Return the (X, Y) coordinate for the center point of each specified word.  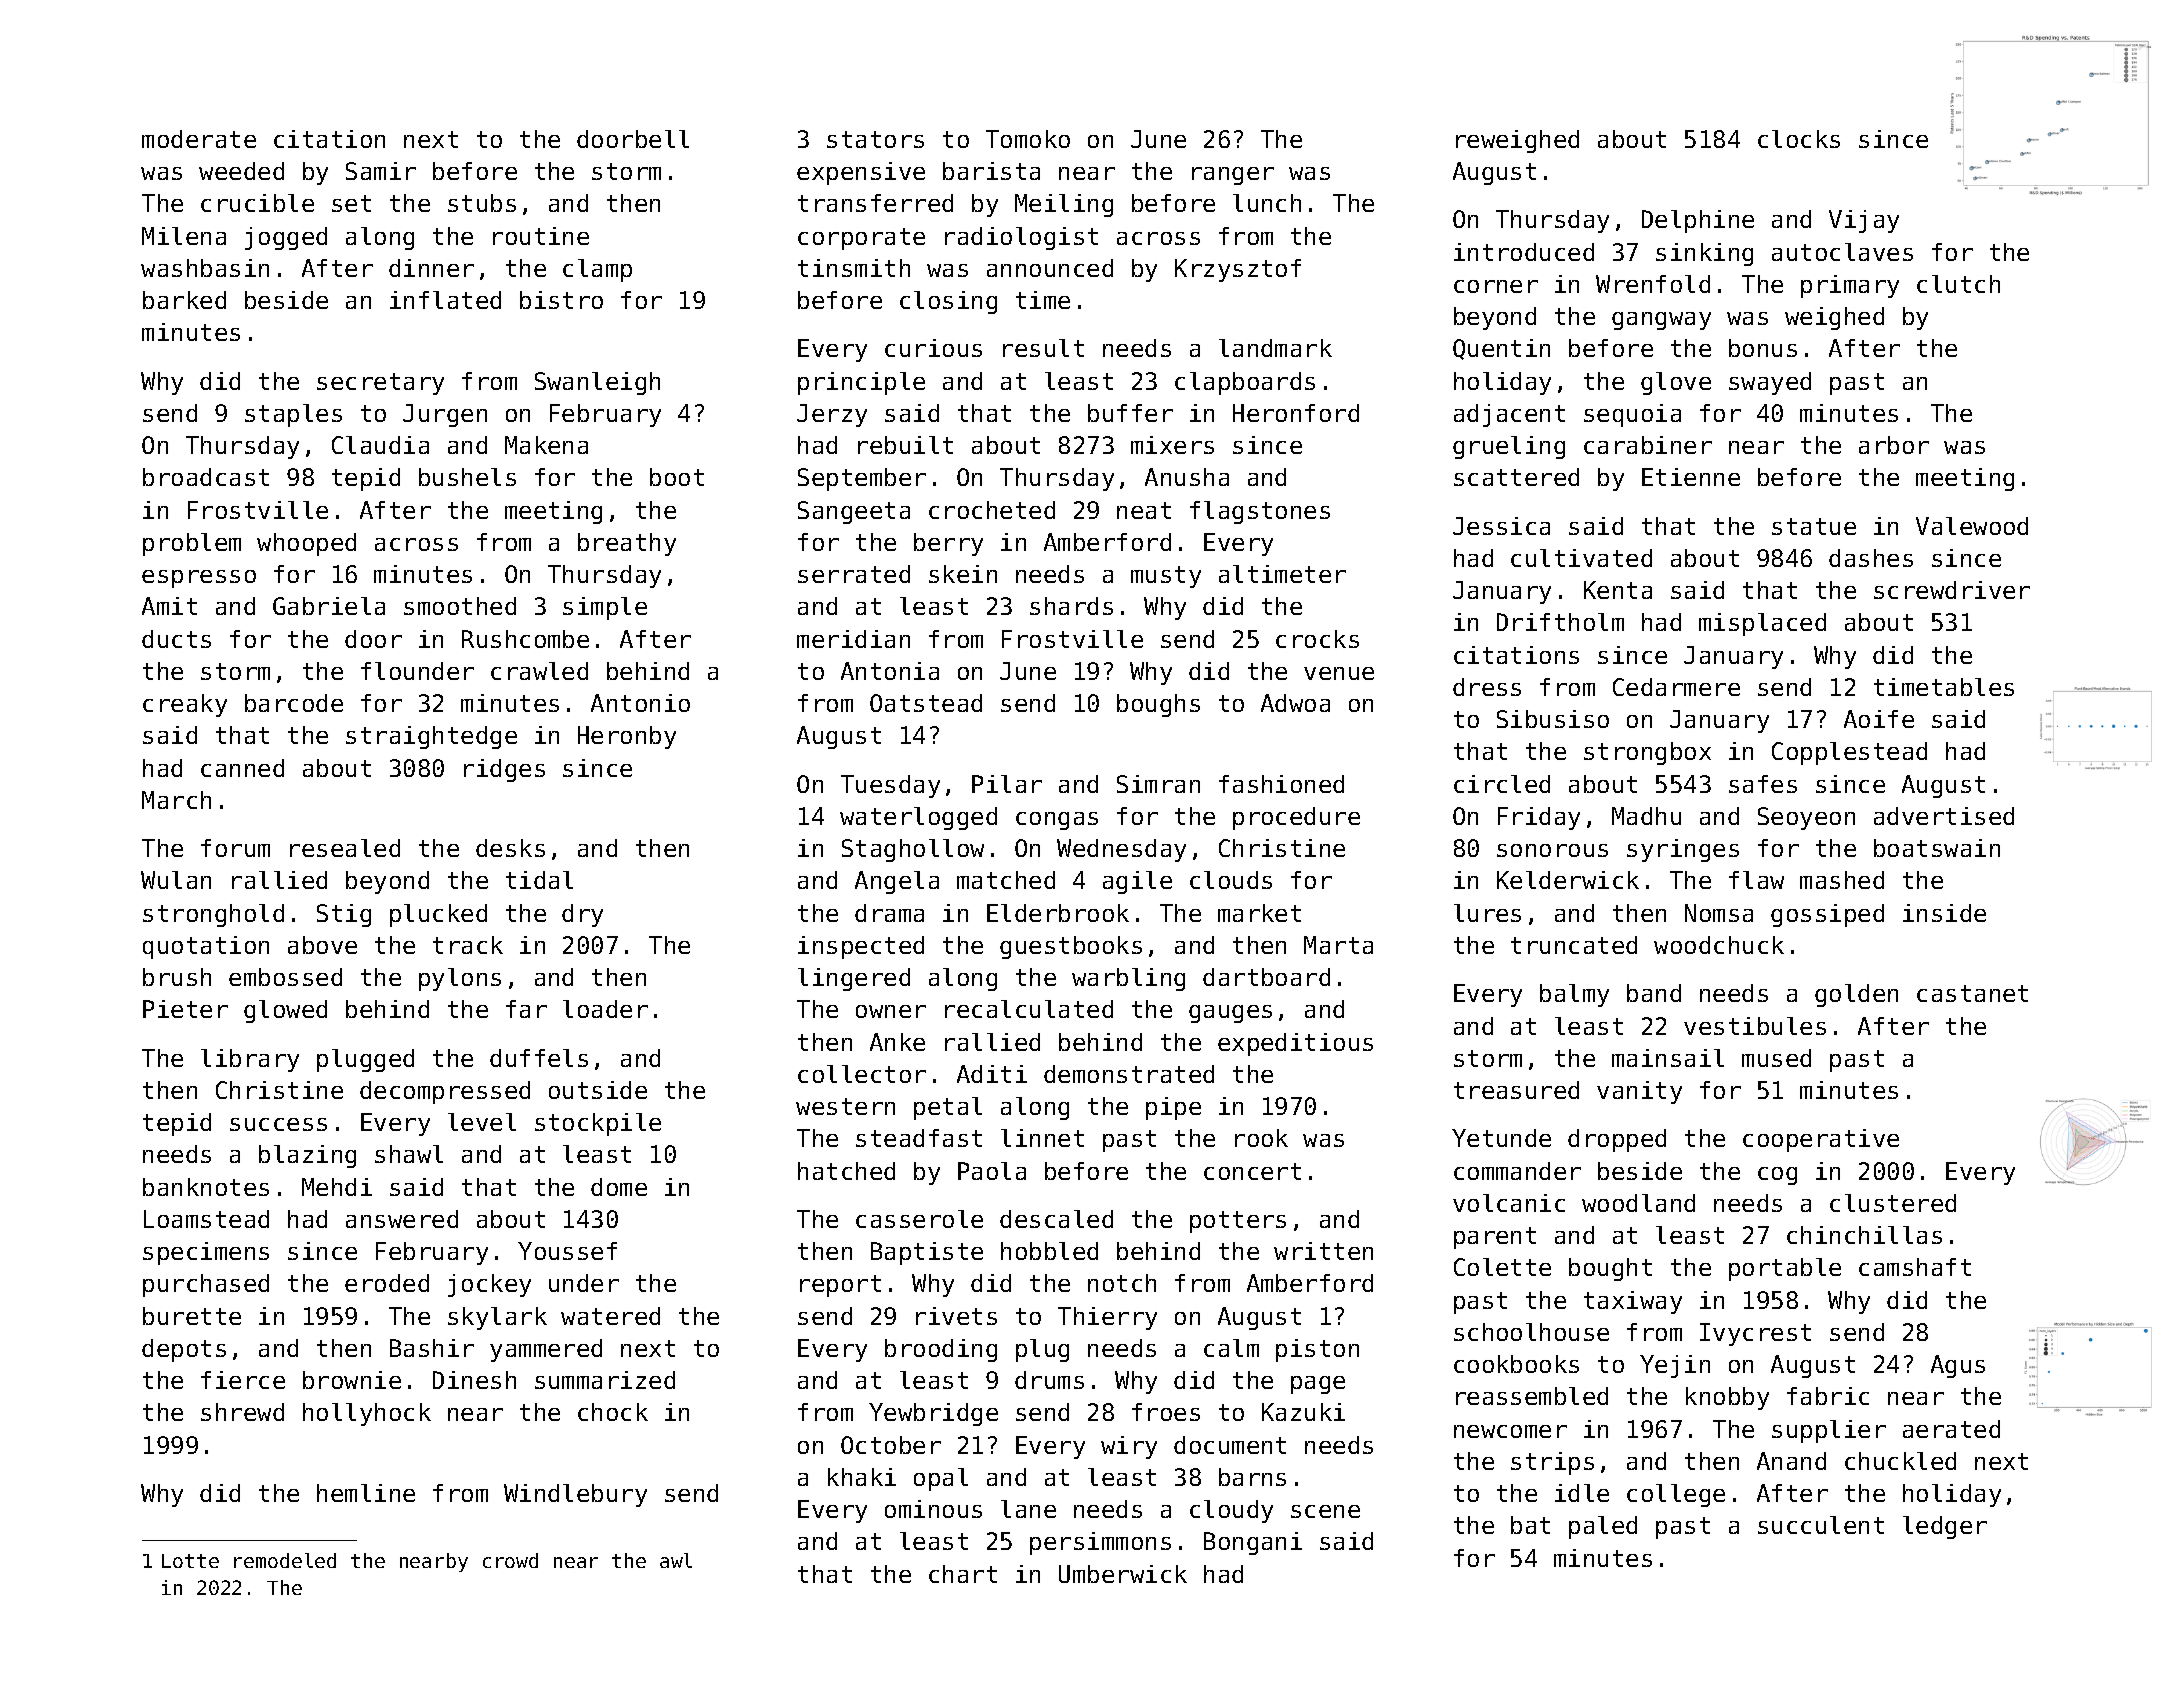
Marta (1338, 945)
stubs (482, 203)
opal (941, 1479)
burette (192, 1316)
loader (605, 1009)
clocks (1799, 139)
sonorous (1552, 850)
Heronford (1296, 413)
